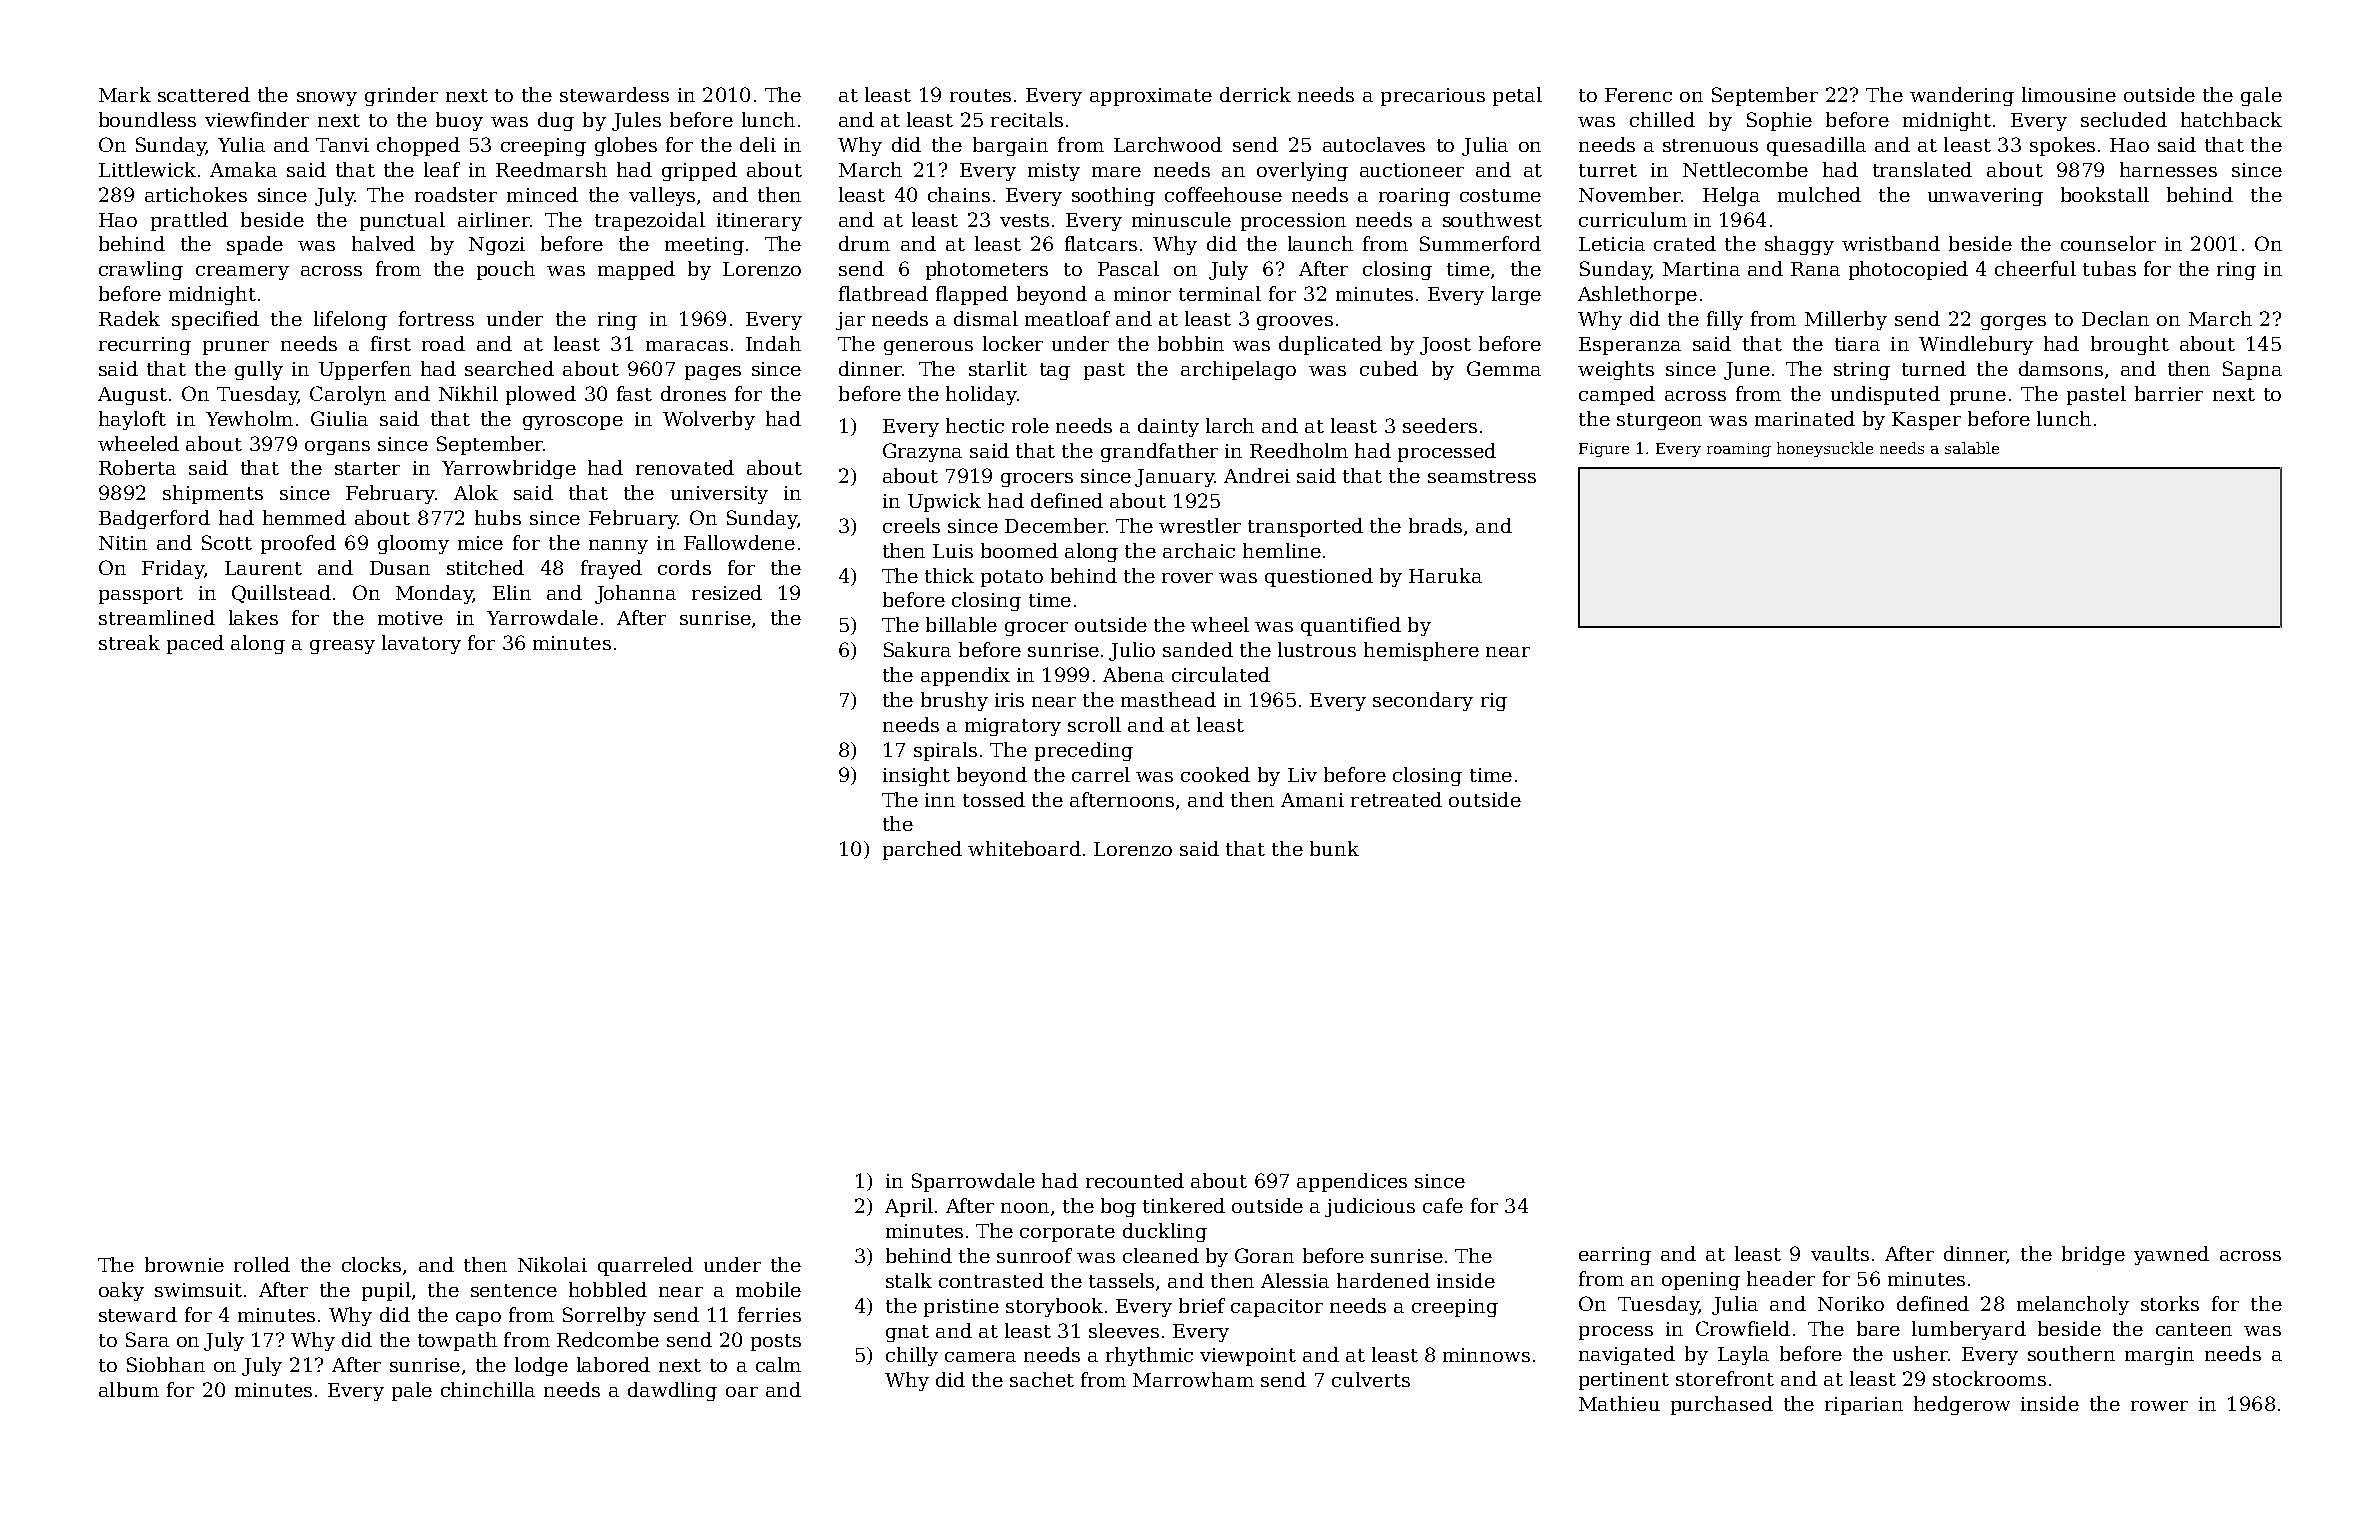 The image size is (2380, 1540). I want to click on Rana, so click(1815, 269).
